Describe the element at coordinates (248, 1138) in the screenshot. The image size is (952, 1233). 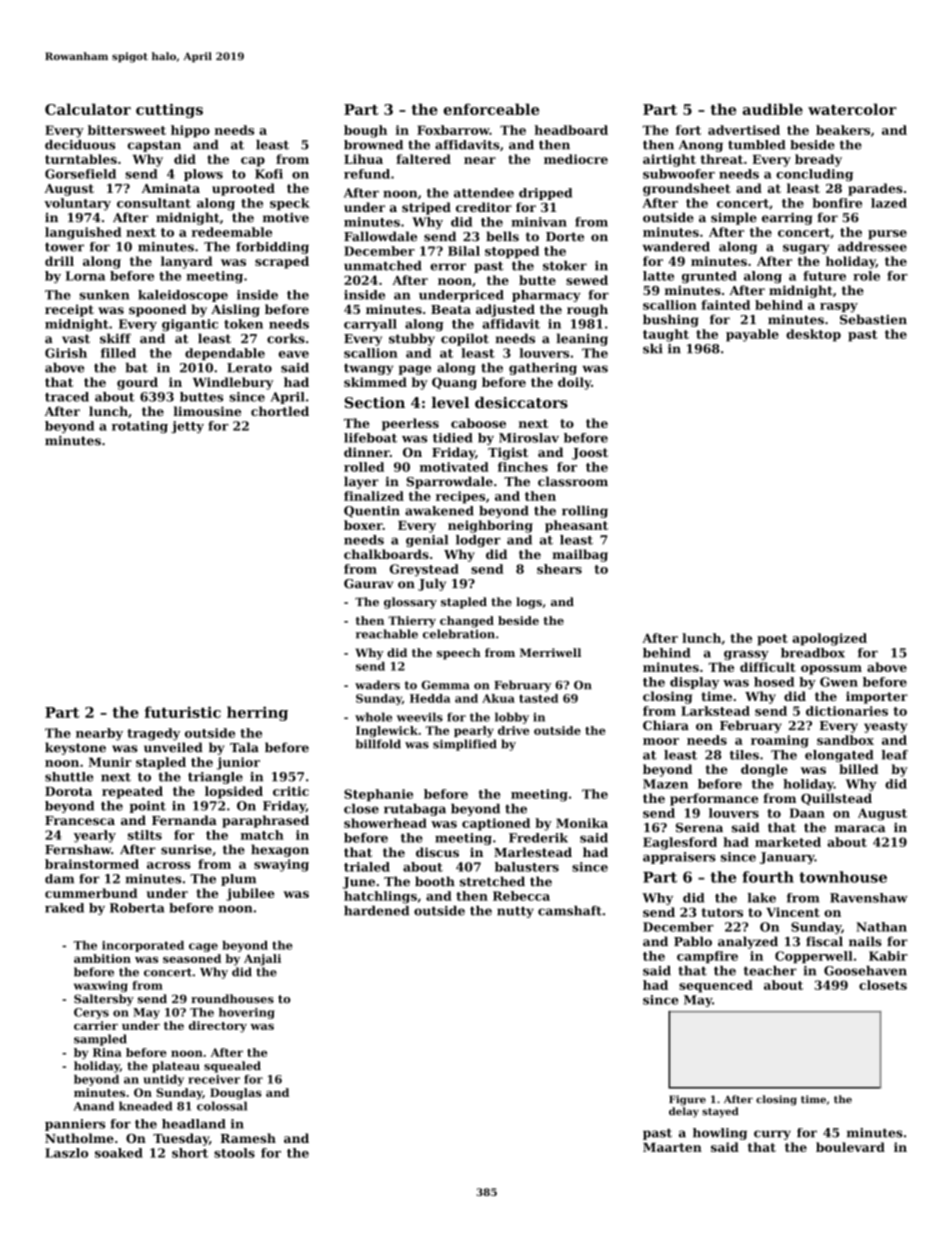
I see `Ramesh` at that location.
